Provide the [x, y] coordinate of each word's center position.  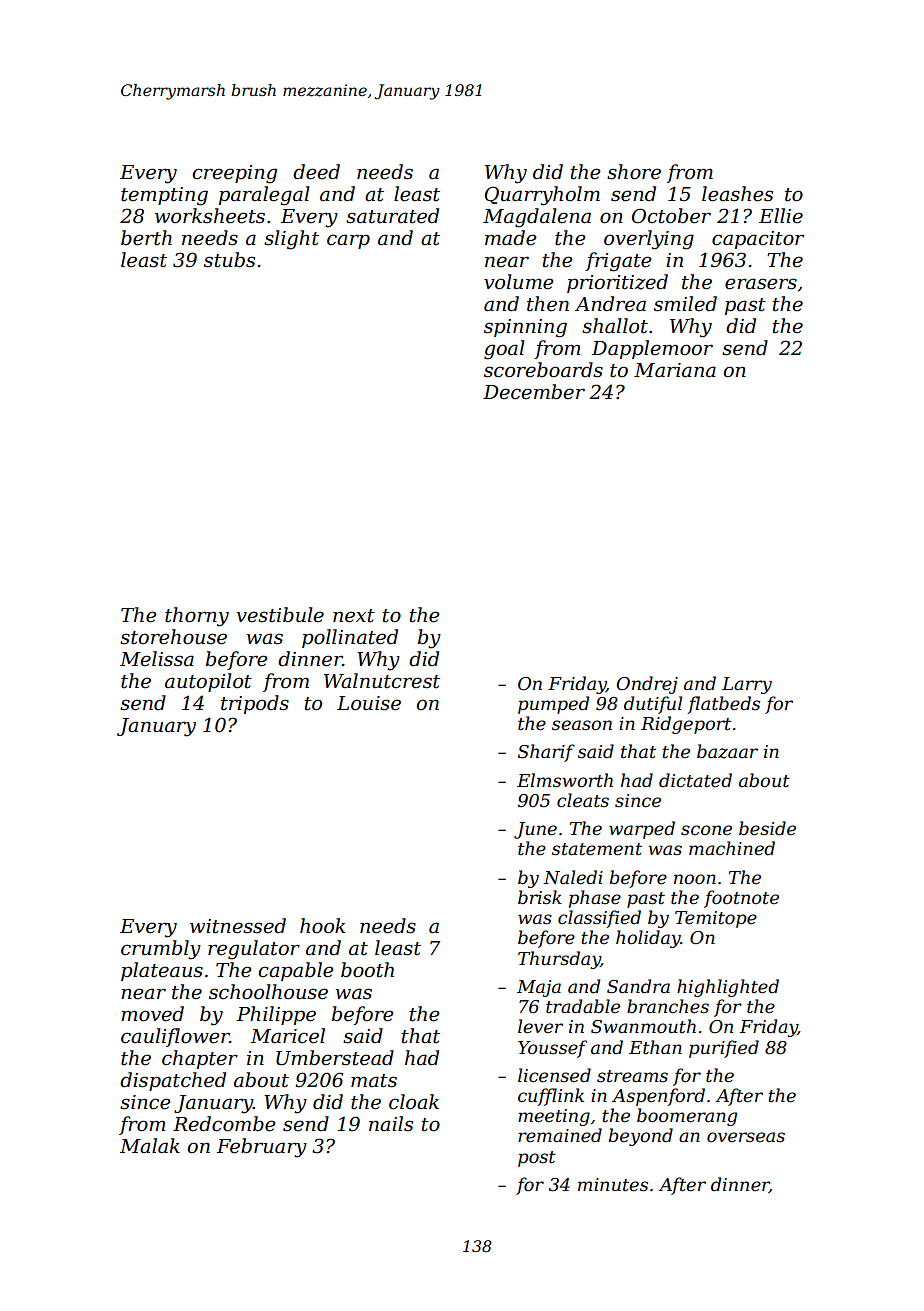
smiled [685, 304]
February [261, 1148]
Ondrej [647, 685]
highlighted [728, 988]
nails [391, 1124]
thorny [197, 617]
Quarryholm [542, 196]
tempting [164, 196]
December [534, 392]
